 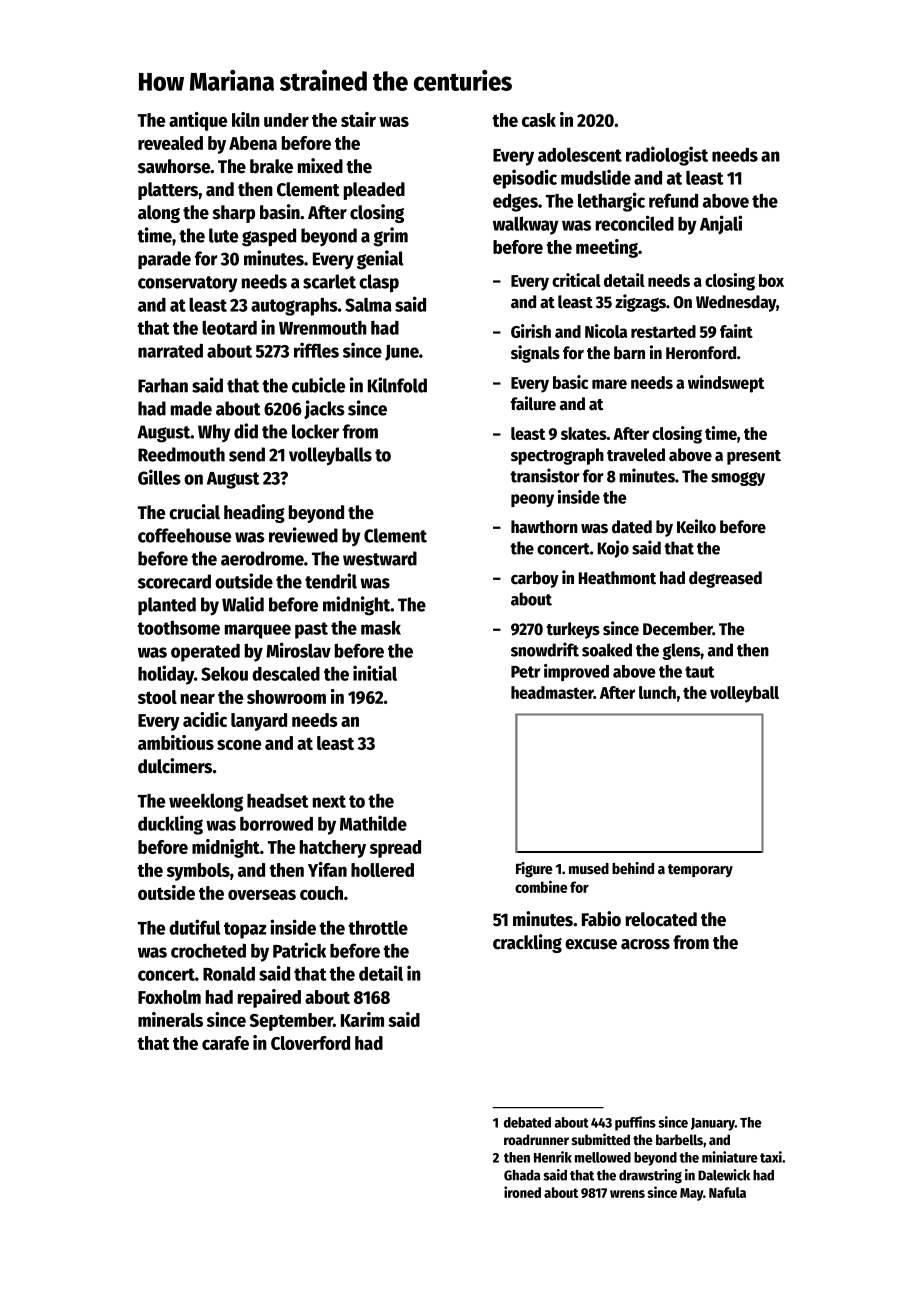 I want to click on degreased, so click(x=725, y=579).
